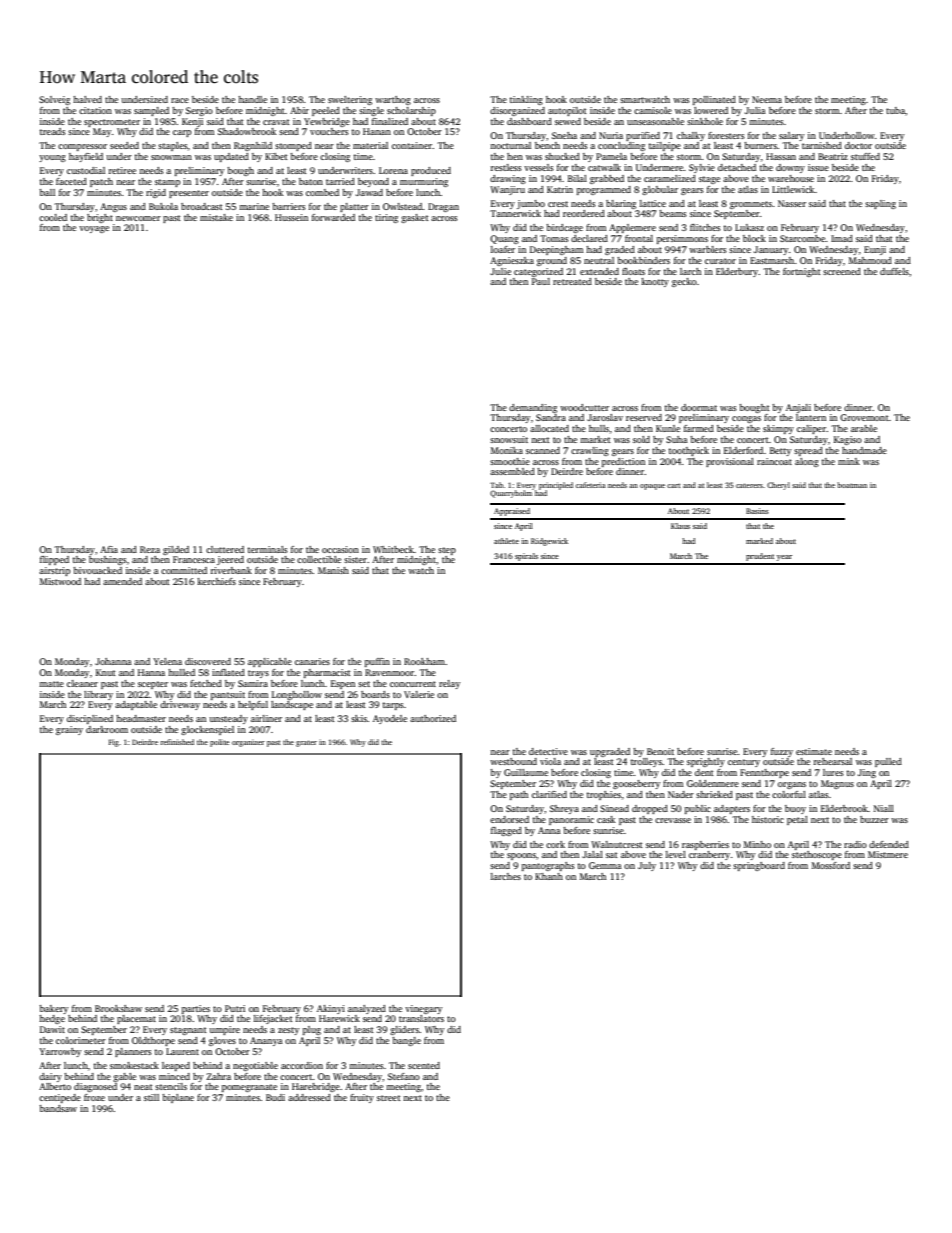 This screenshot has width=952, height=1233. I want to click on Whitbeck, so click(393, 549).
